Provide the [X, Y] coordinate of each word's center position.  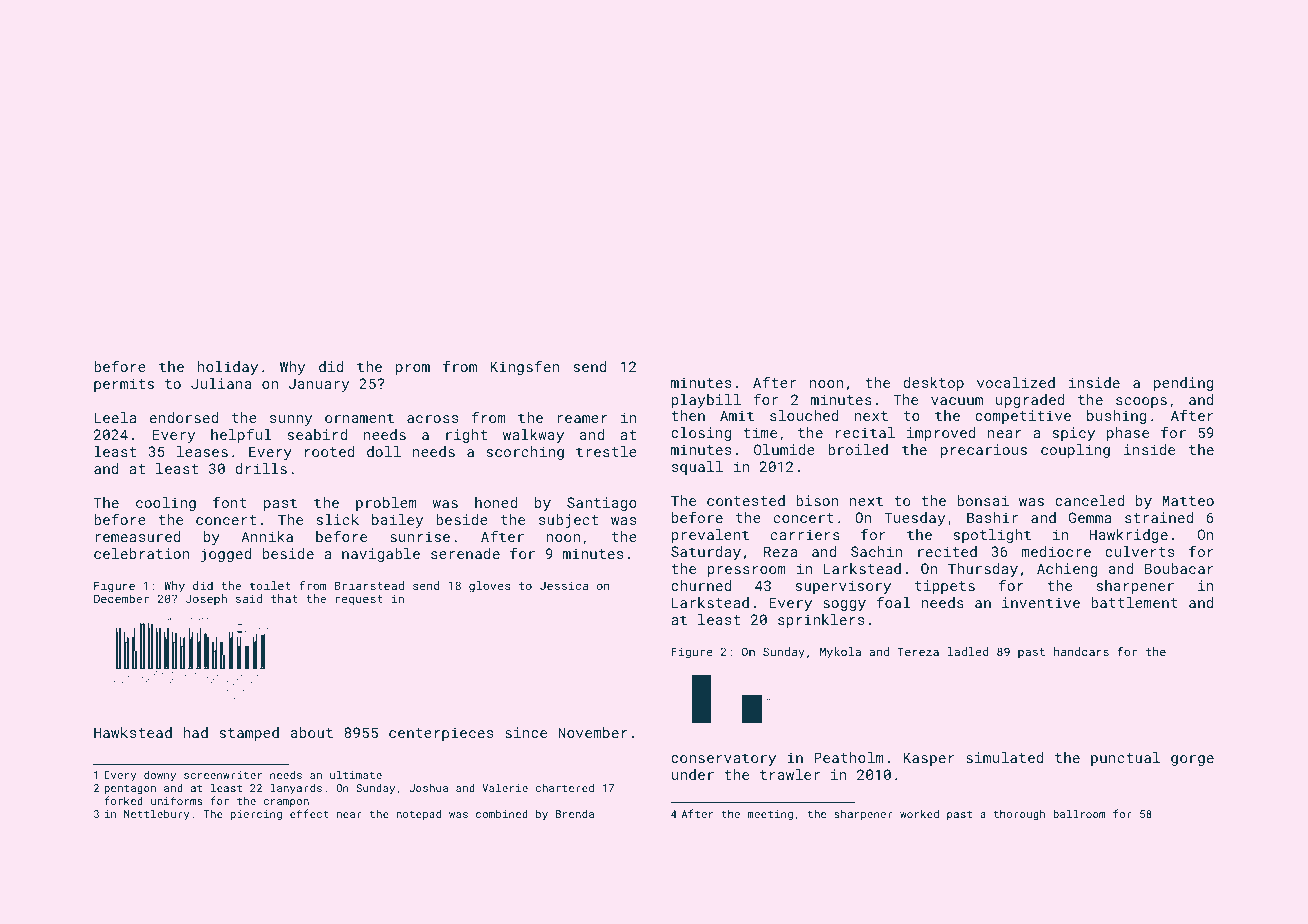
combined [502, 814]
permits [124, 385]
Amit [737, 415]
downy [160, 776]
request [359, 600]
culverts [1139, 551]
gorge [1192, 760]
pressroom [746, 571]
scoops [1141, 402]
